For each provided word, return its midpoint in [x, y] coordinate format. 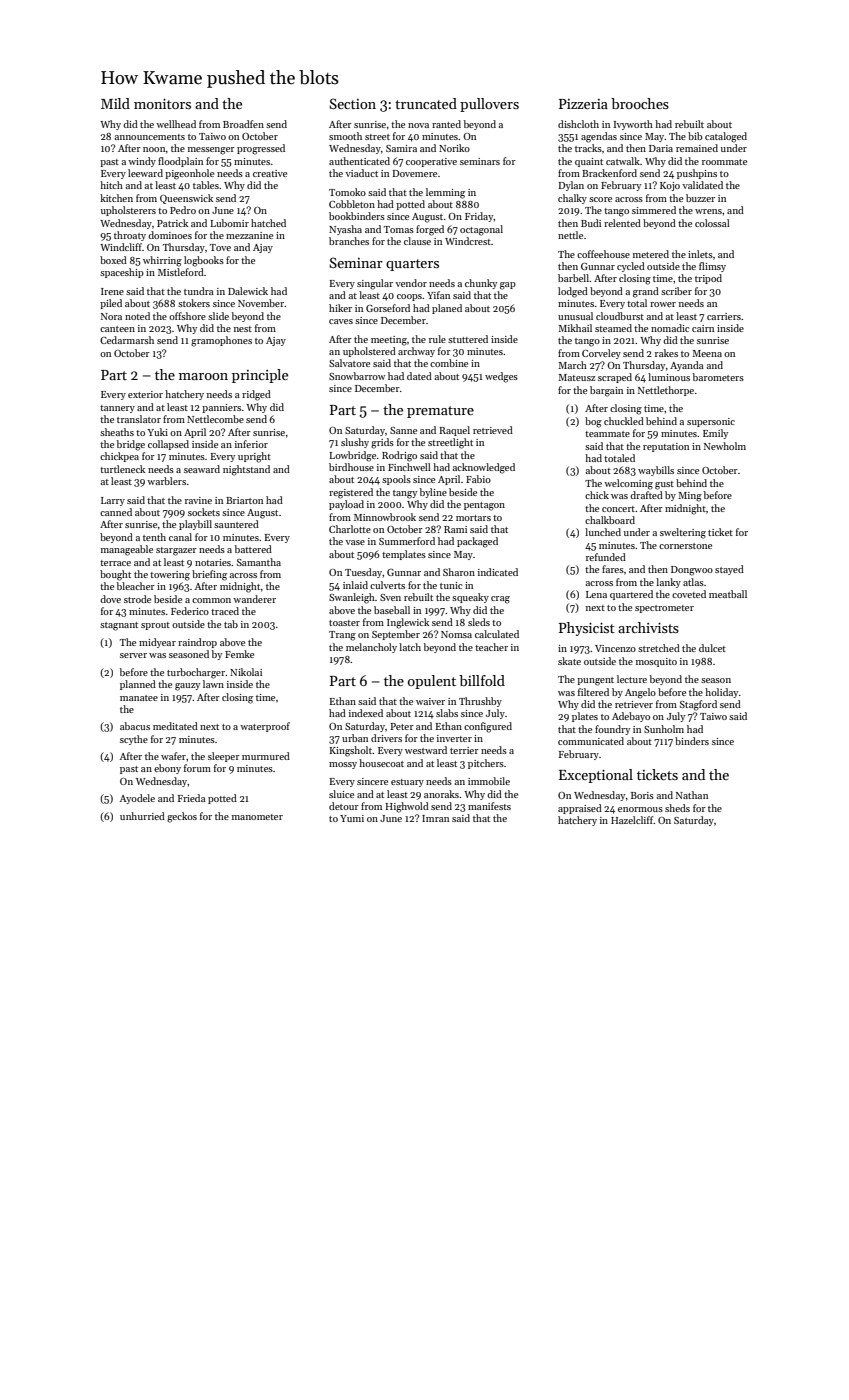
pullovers [489, 105]
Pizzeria [583, 104]
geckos [182, 817]
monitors [162, 103]
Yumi [352, 818]
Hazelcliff [632, 820]
